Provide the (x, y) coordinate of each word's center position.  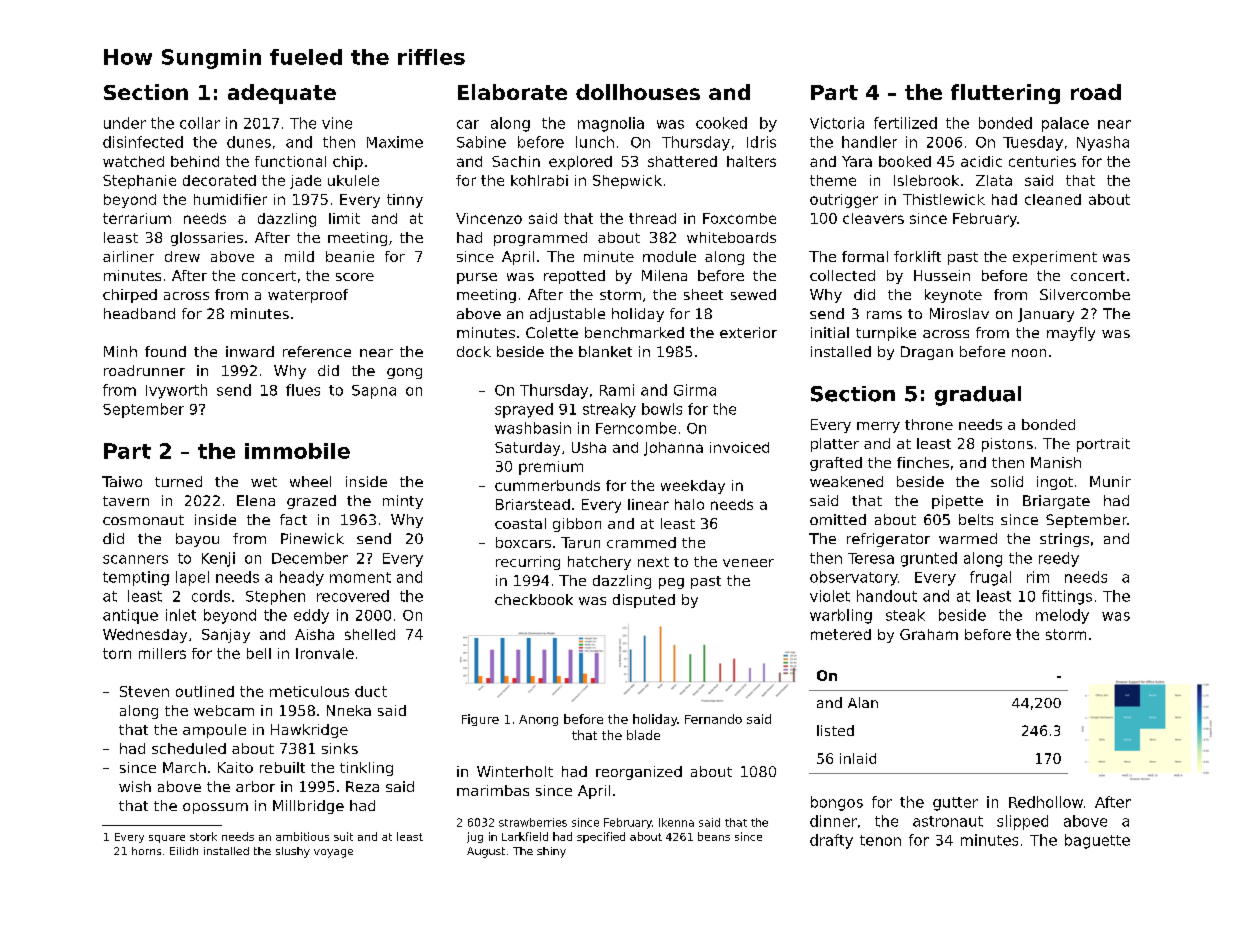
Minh (120, 351)
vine (337, 123)
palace (1065, 124)
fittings (1067, 597)
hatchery (599, 563)
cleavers (873, 218)
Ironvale (325, 653)
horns (146, 851)
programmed (540, 239)
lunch (595, 142)
